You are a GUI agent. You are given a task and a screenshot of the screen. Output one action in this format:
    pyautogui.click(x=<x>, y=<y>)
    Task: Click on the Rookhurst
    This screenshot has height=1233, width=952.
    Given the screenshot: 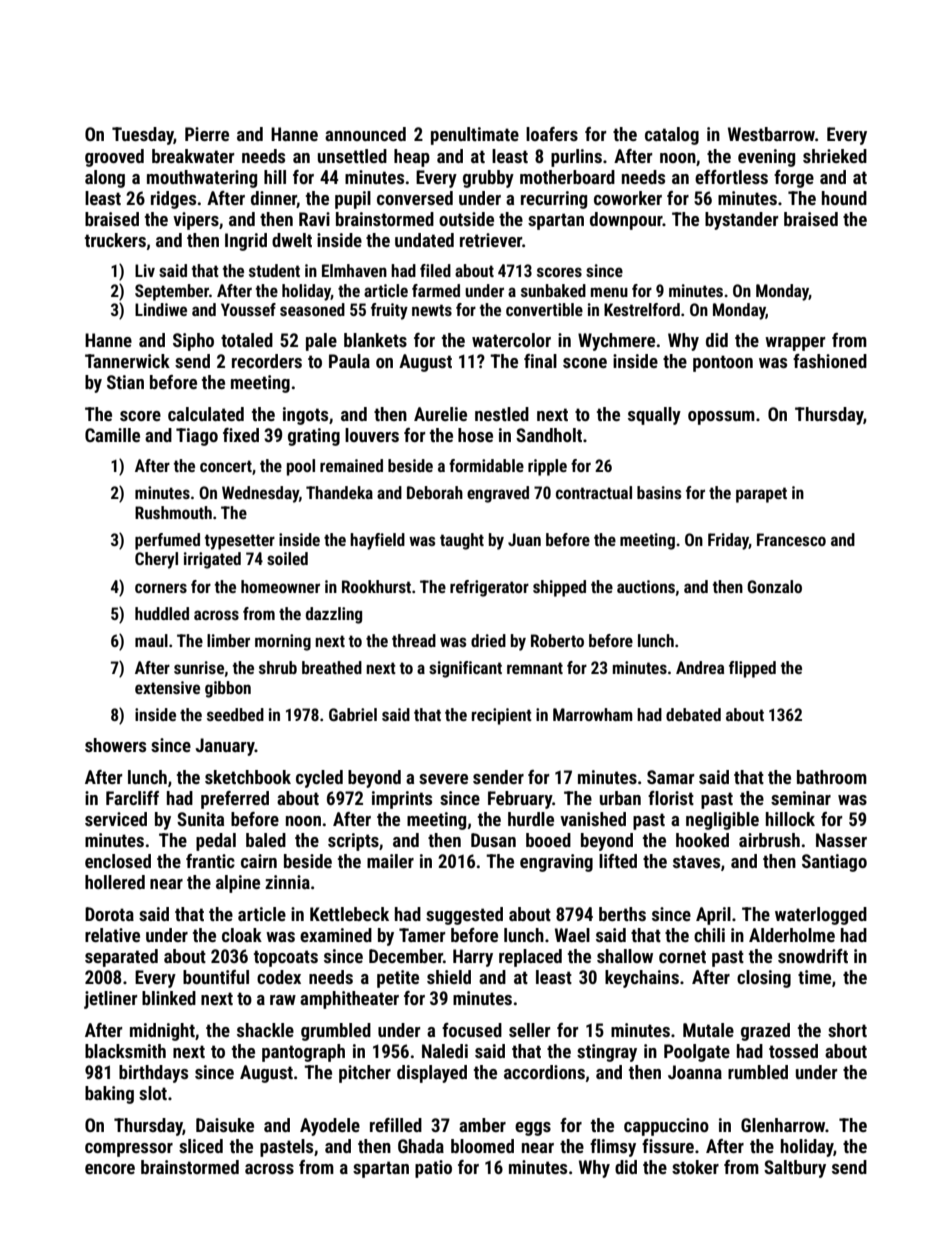 What is the action you would take?
    pyautogui.click(x=376, y=586)
